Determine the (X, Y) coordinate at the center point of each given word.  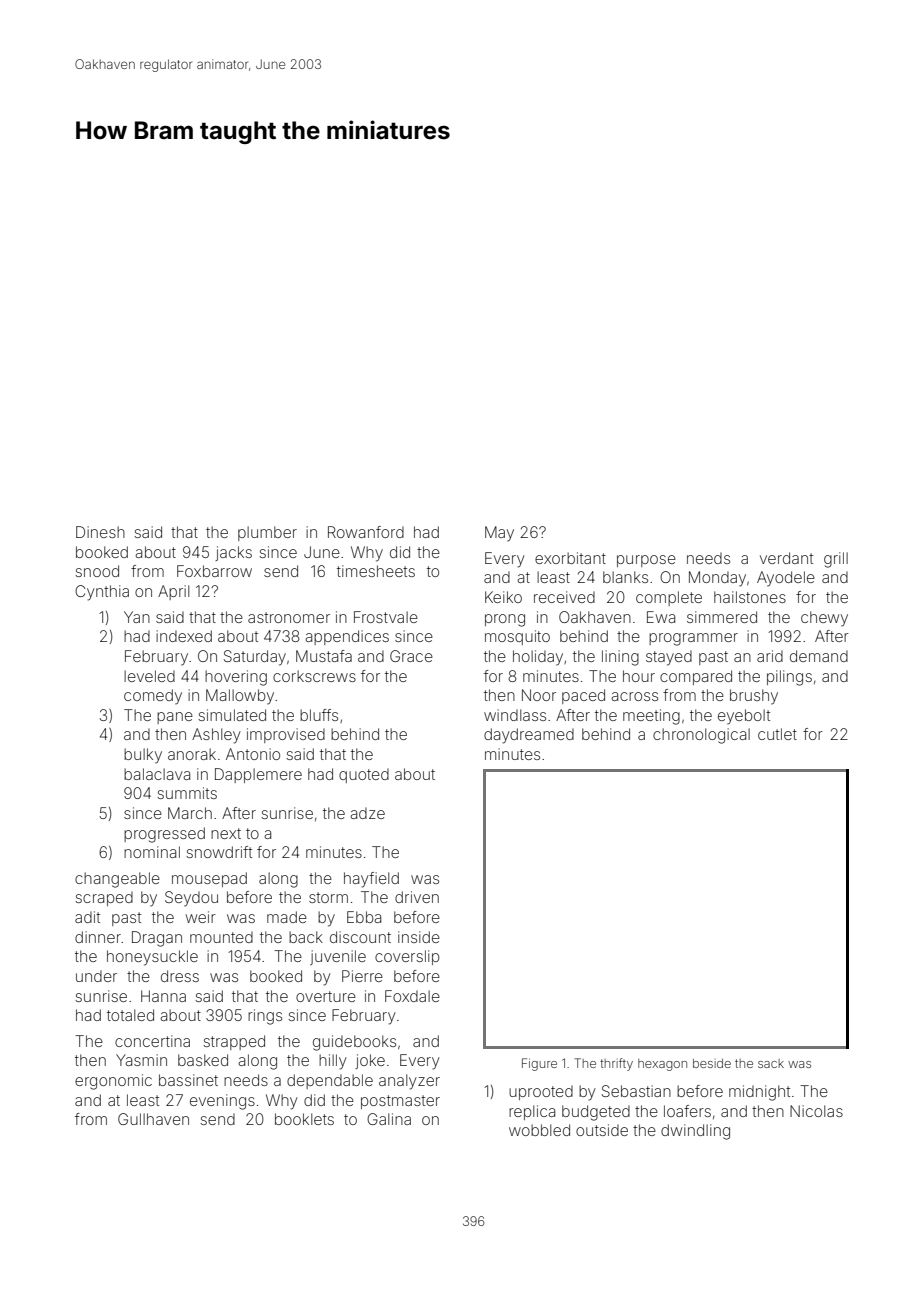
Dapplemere (258, 775)
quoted (364, 776)
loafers (687, 1111)
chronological (701, 736)
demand (819, 656)
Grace (411, 656)
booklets (304, 1119)
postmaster (400, 1102)
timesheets (376, 571)
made (287, 917)
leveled (149, 676)
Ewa (661, 617)
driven (417, 897)
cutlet (777, 734)
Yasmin (141, 1060)
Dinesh (100, 532)
